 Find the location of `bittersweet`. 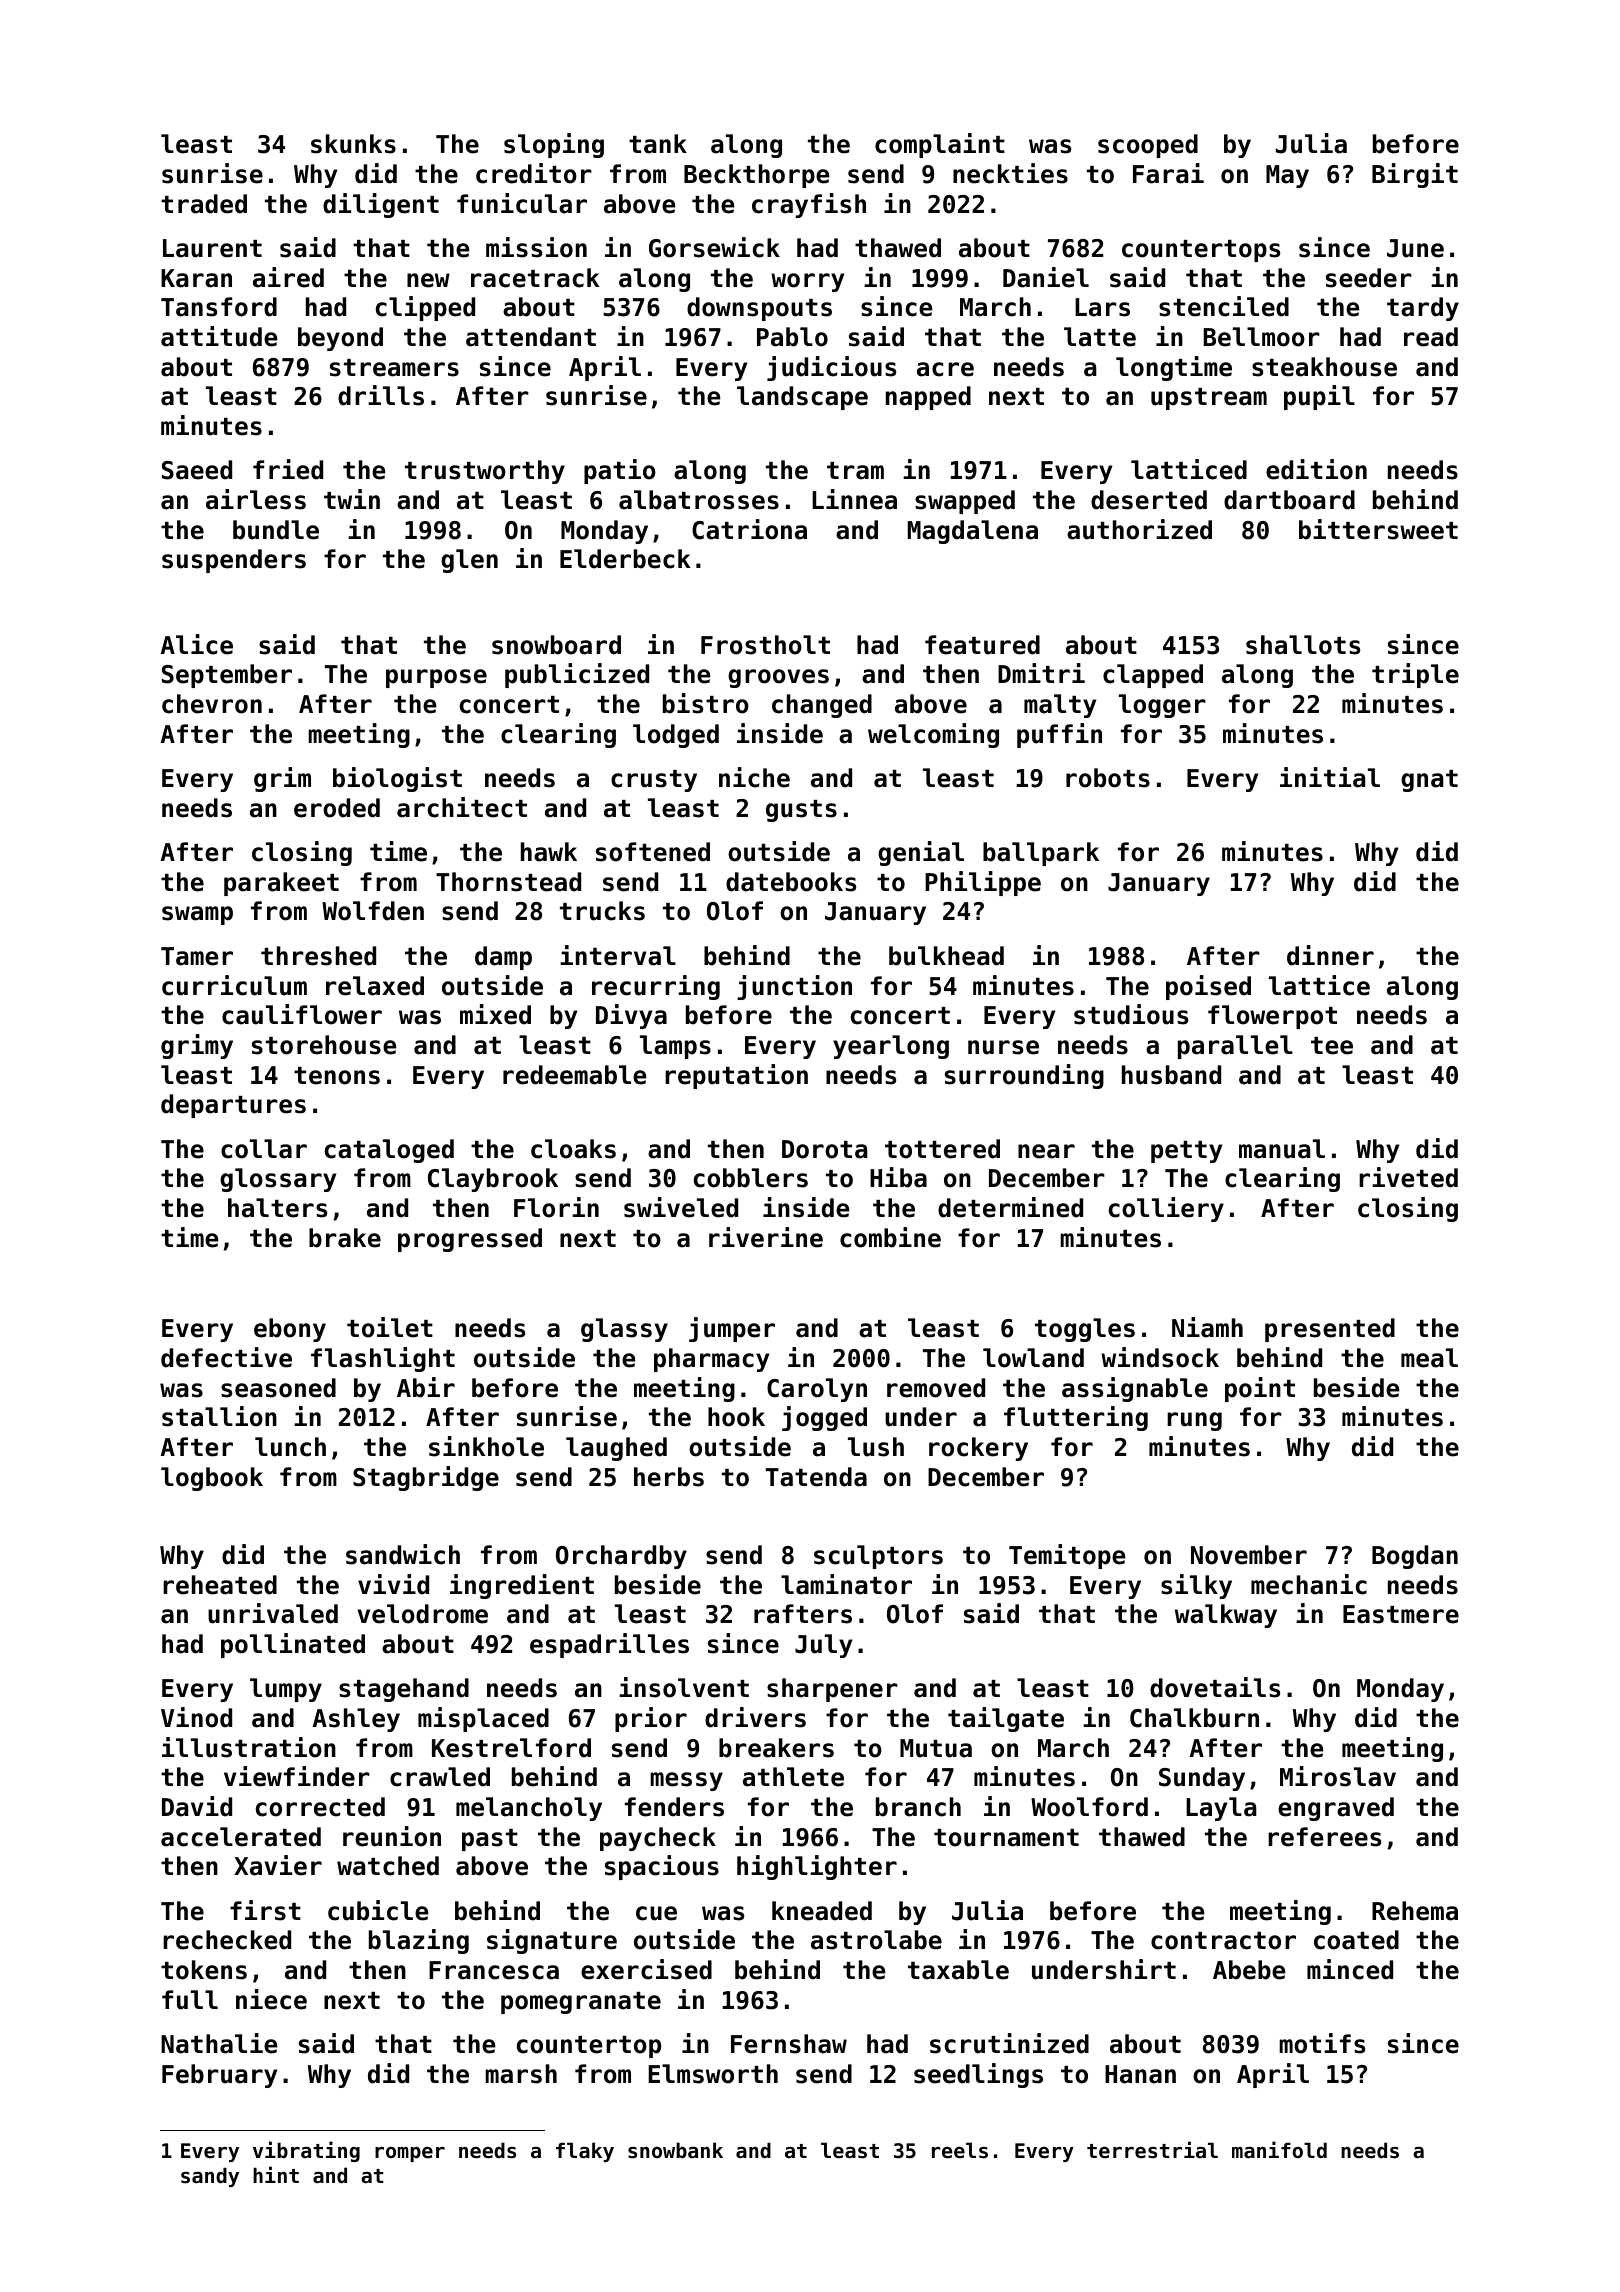

bittersweet is located at coordinates (1378, 529).
